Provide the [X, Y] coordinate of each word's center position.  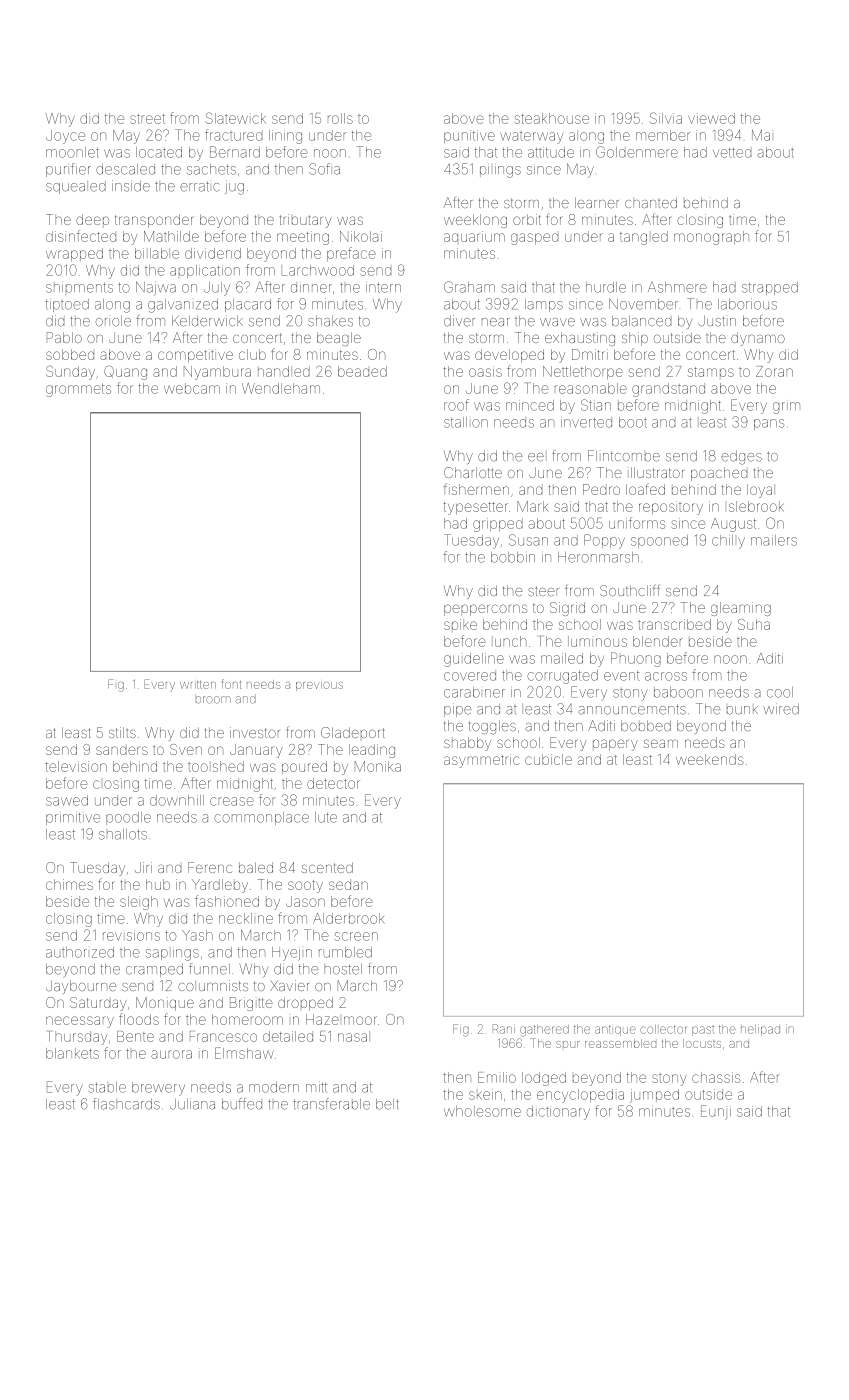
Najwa [156, 288]
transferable [331, 1104]
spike [460, 624]
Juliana [192, 1104]
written [198, 685]
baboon [678, 692]
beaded [362, 371]
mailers [774, 540]
